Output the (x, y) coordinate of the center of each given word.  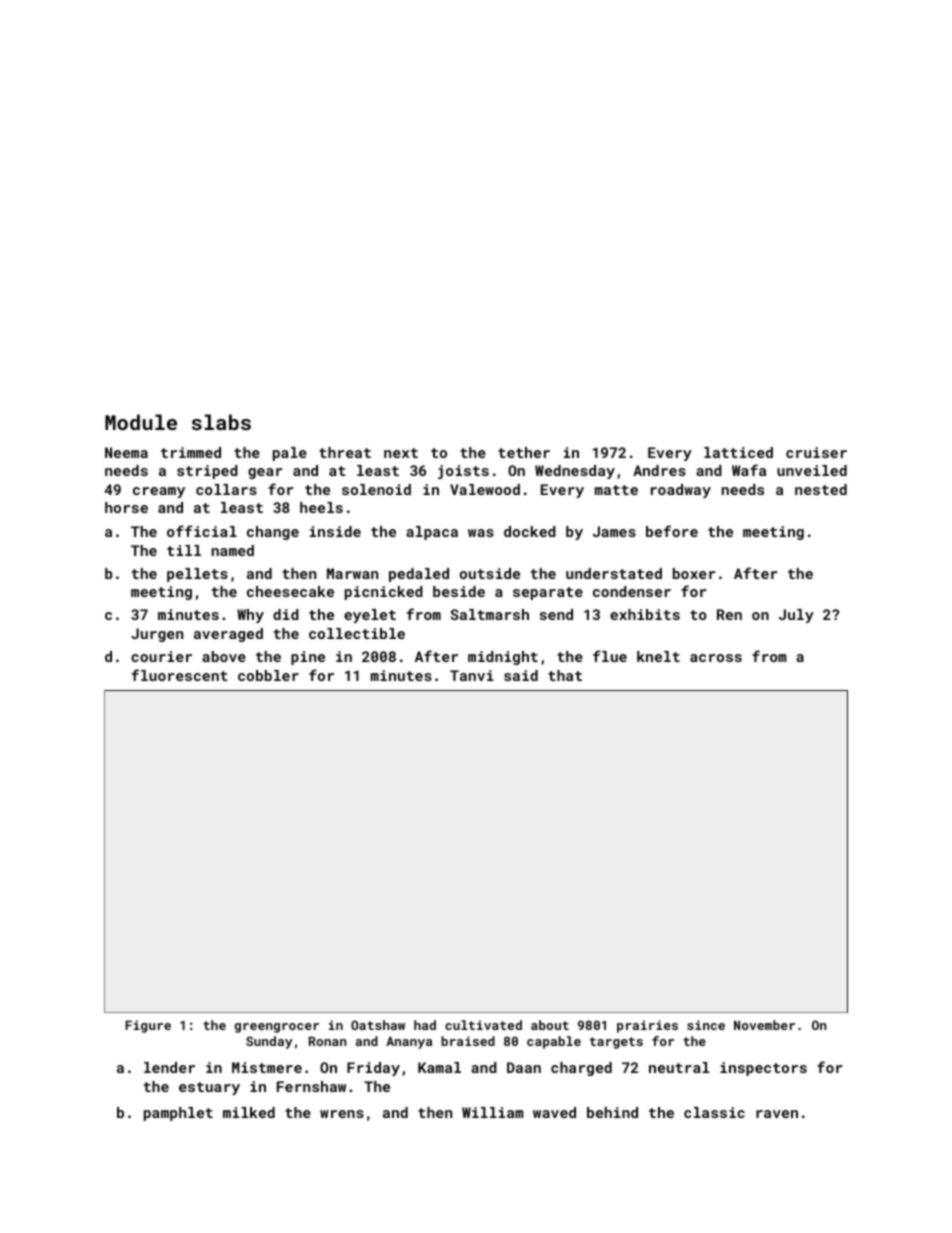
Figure (148, 1026)
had (425, 1025)
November (764, 1025)
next (401, 453)
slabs (221, 422)
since (706, 1025)
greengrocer (276, 1028)
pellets (197, 575)
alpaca (432, 533)
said (521, 675)
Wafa (749, 470)
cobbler (268, 675)
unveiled (812, 470)
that (565, 675)
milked (249, 1112)
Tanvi (472, 675)
